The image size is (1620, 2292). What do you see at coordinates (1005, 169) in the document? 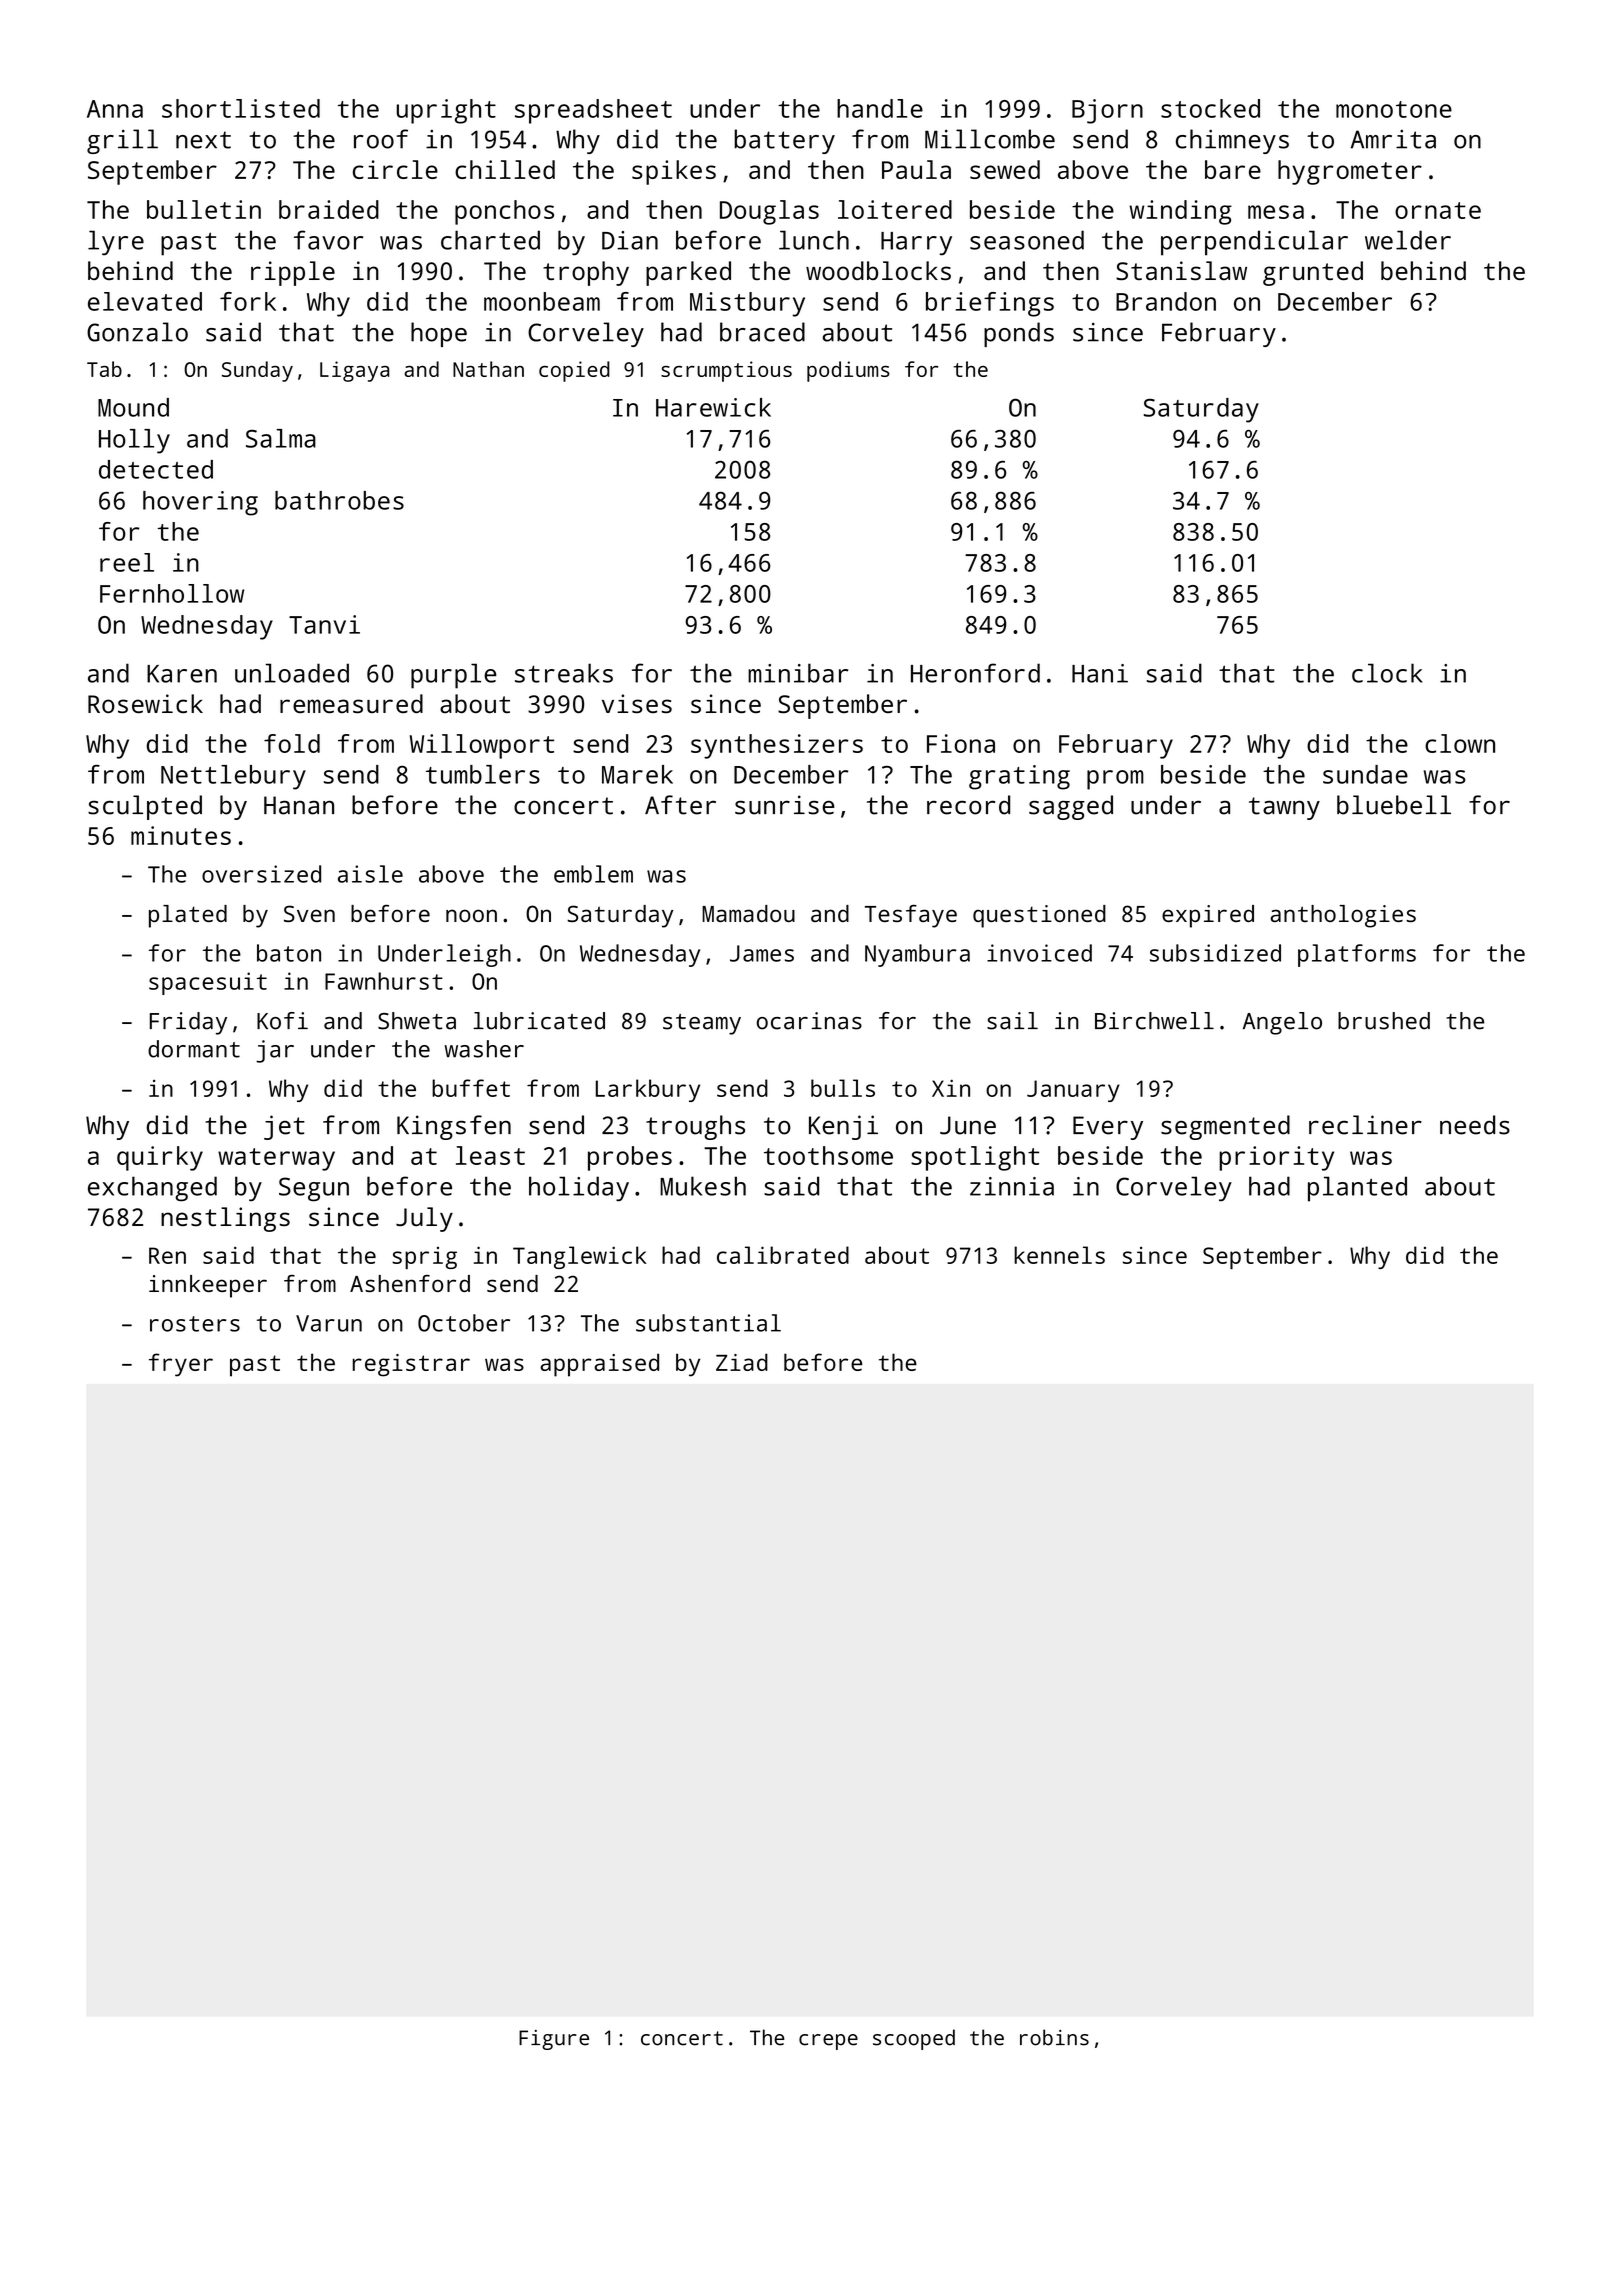
I see `sewed` at bounding box center [1005, 169].
